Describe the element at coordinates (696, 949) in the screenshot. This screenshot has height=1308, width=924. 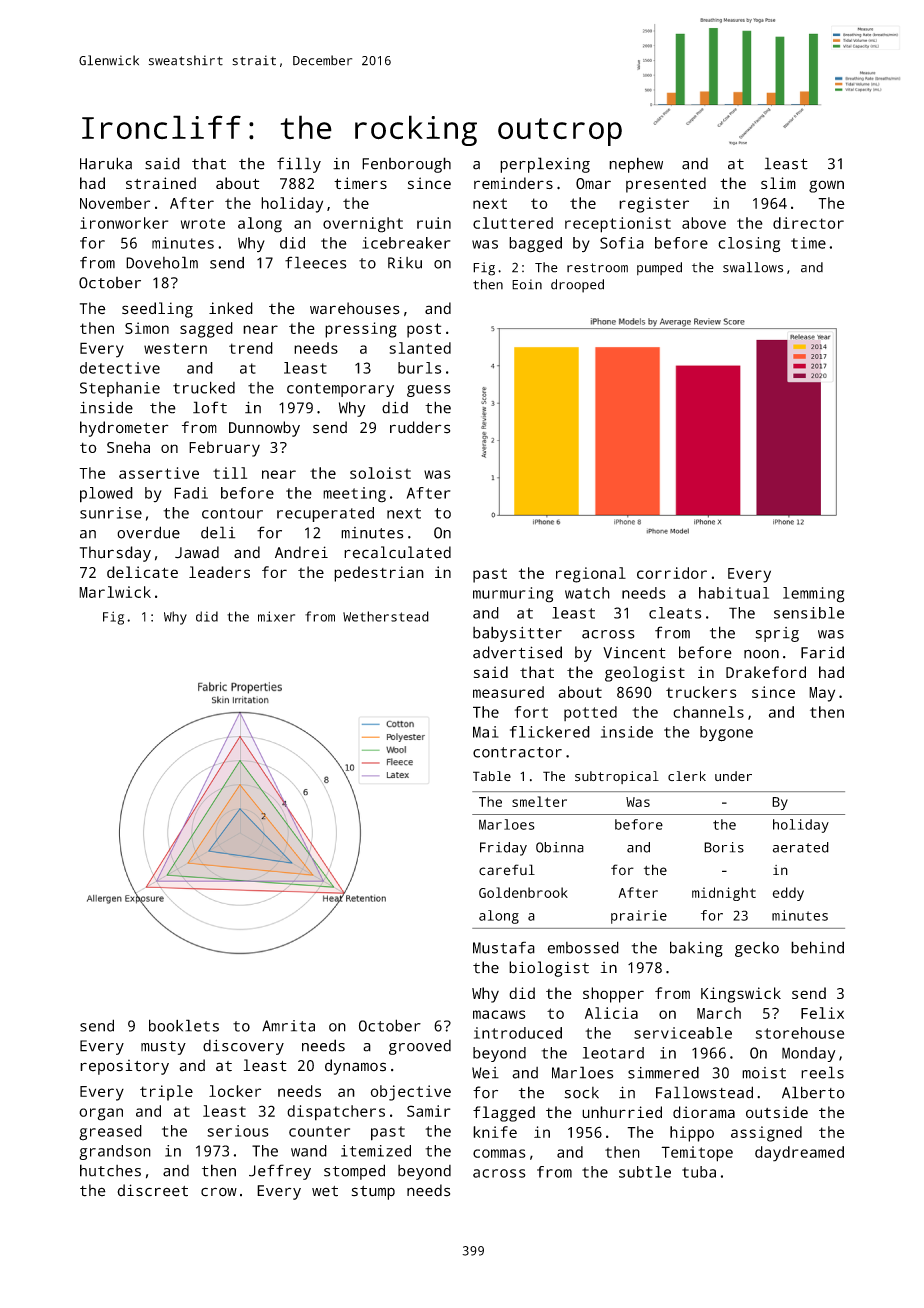
I see `baking` at that location.
